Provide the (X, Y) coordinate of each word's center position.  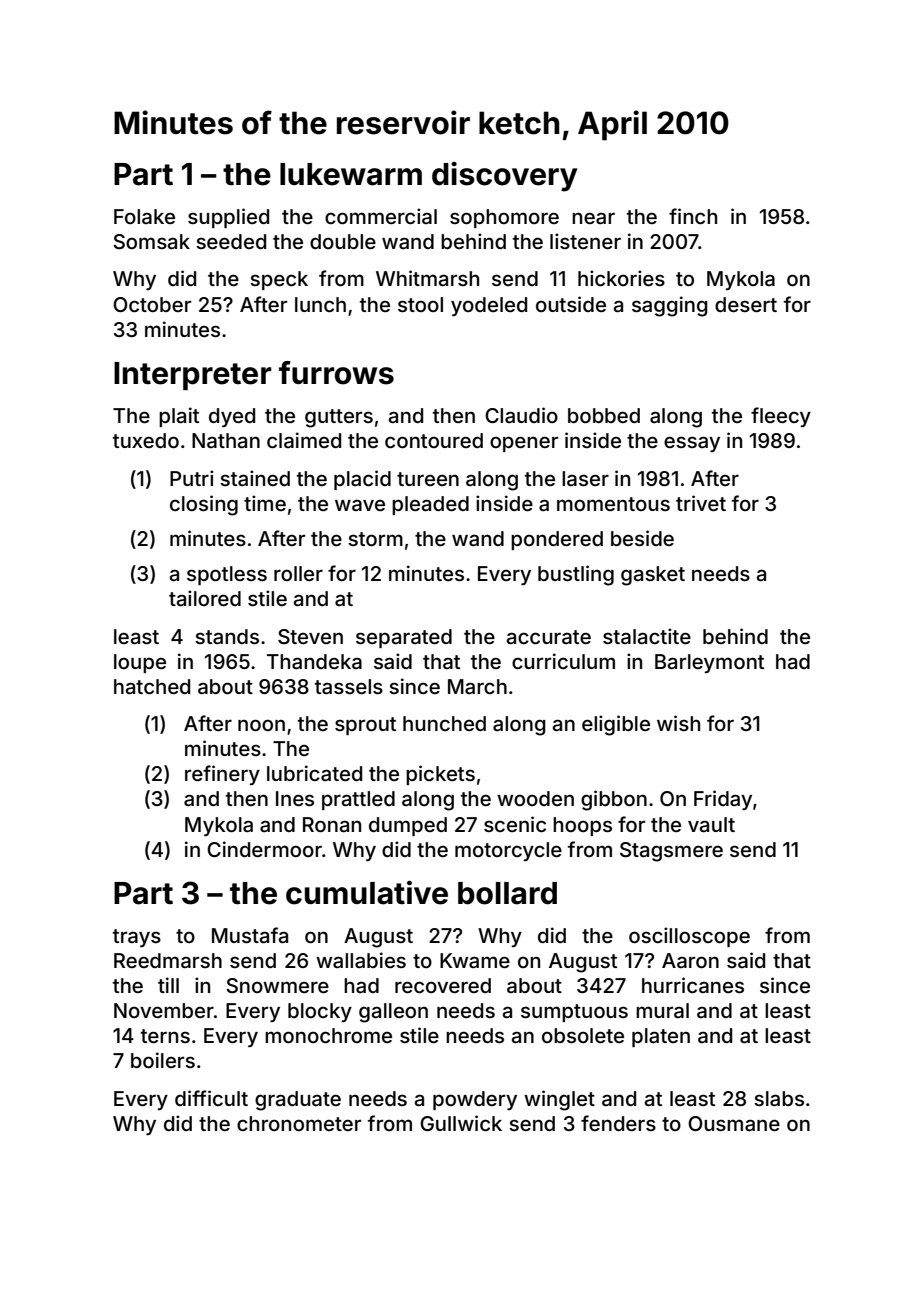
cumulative (367, 892)
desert (746, 304)
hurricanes (693, 985)
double (343, 241)
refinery (222, 775)
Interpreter (192, 376)
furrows (336, 373)
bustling (576, 575)
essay (692, 444)
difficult (211, 1098)
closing (204, 505)
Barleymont (709, 663)
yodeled (489, 306)
